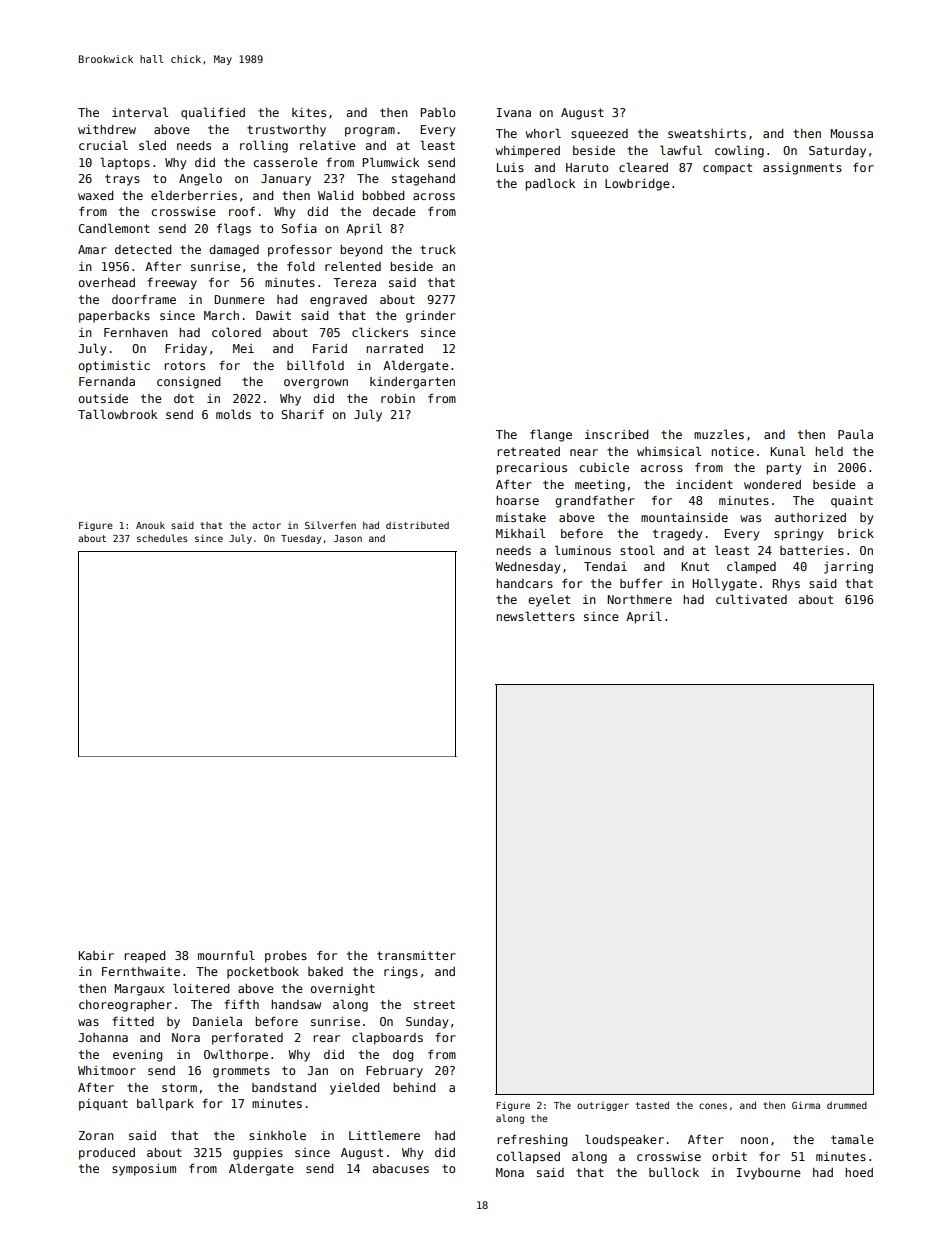  I want to click on Girma, so click(806, 1105).
